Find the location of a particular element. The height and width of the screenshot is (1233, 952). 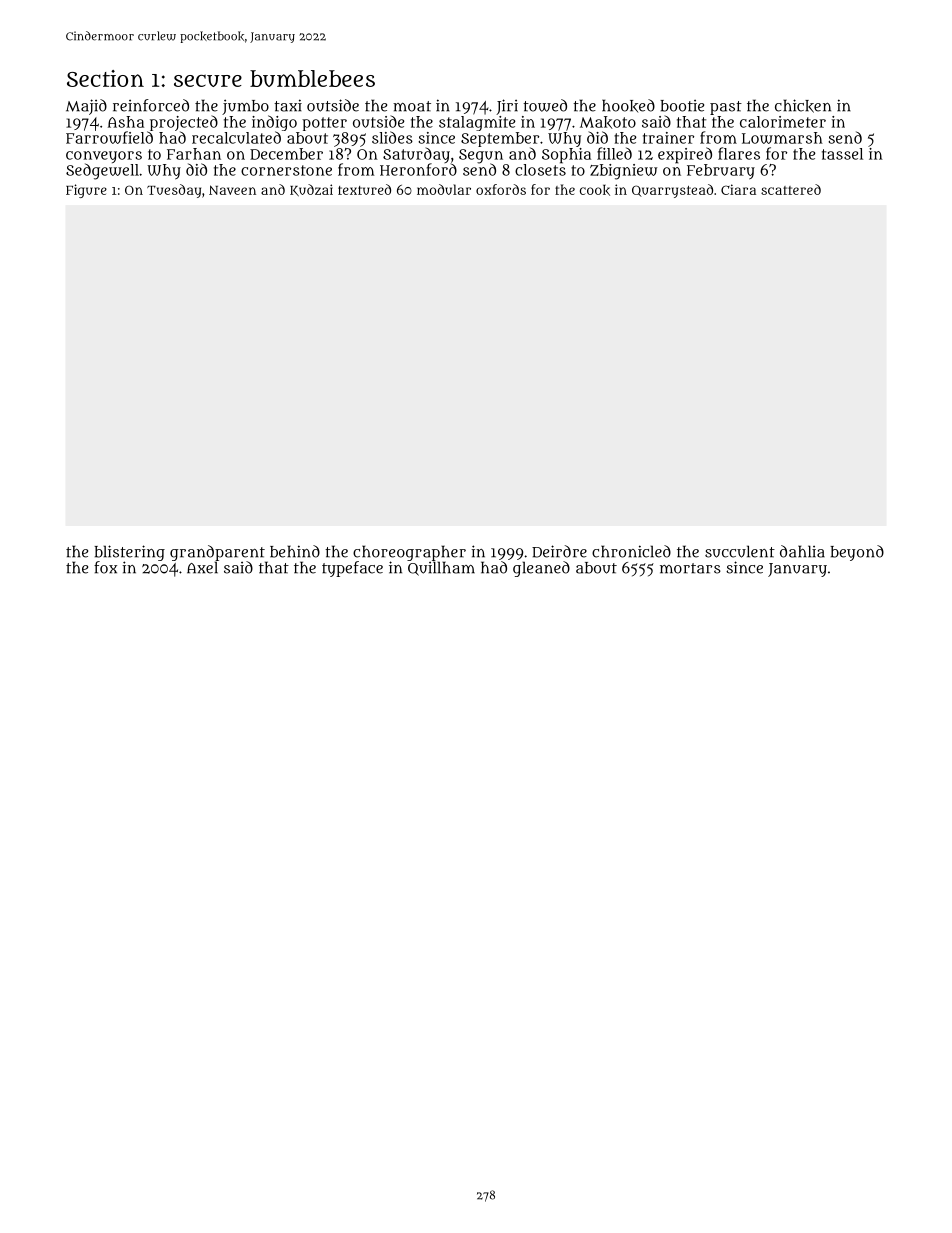

scattered is located at coordinates (791, 189).
